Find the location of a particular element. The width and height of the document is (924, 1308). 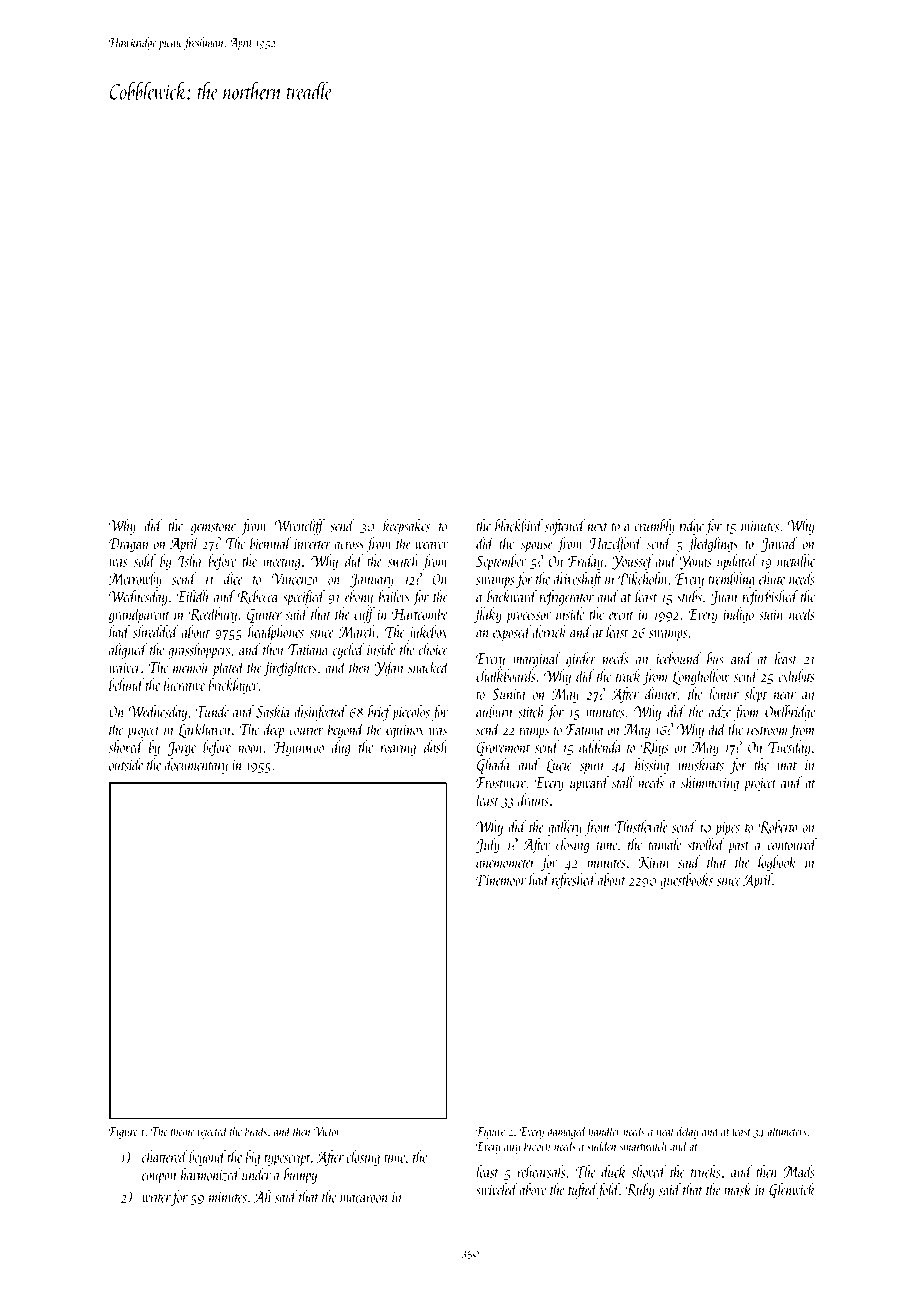

crumbly is located at coordinates (654, 527).
